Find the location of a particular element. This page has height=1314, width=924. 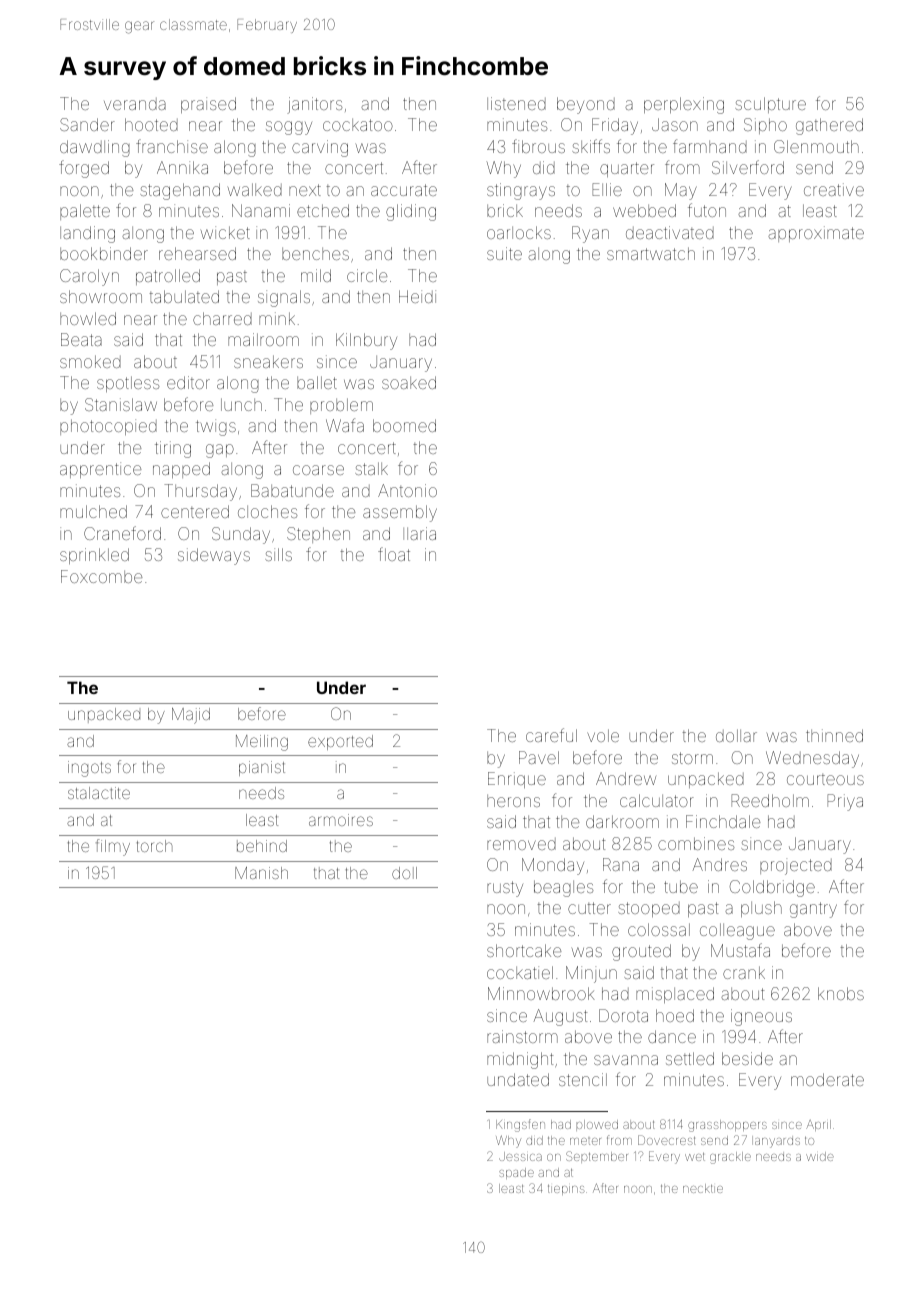

Carolyn is located at coordinates (89, 277).
